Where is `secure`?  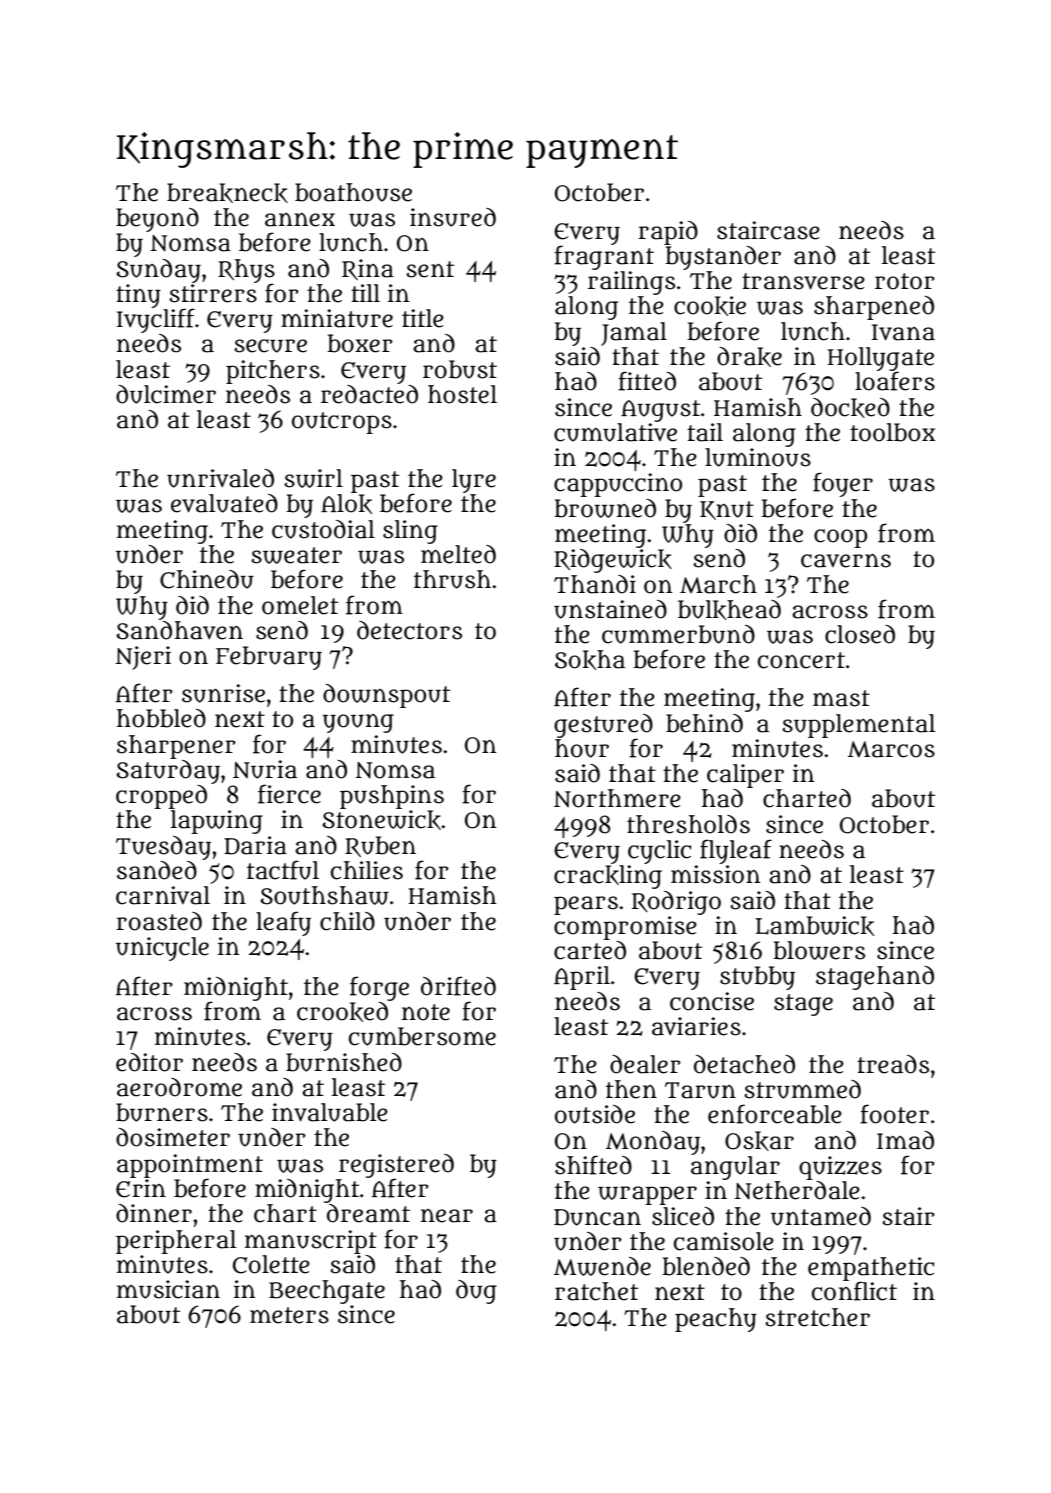 secure is located at coordinates (270, 346).
